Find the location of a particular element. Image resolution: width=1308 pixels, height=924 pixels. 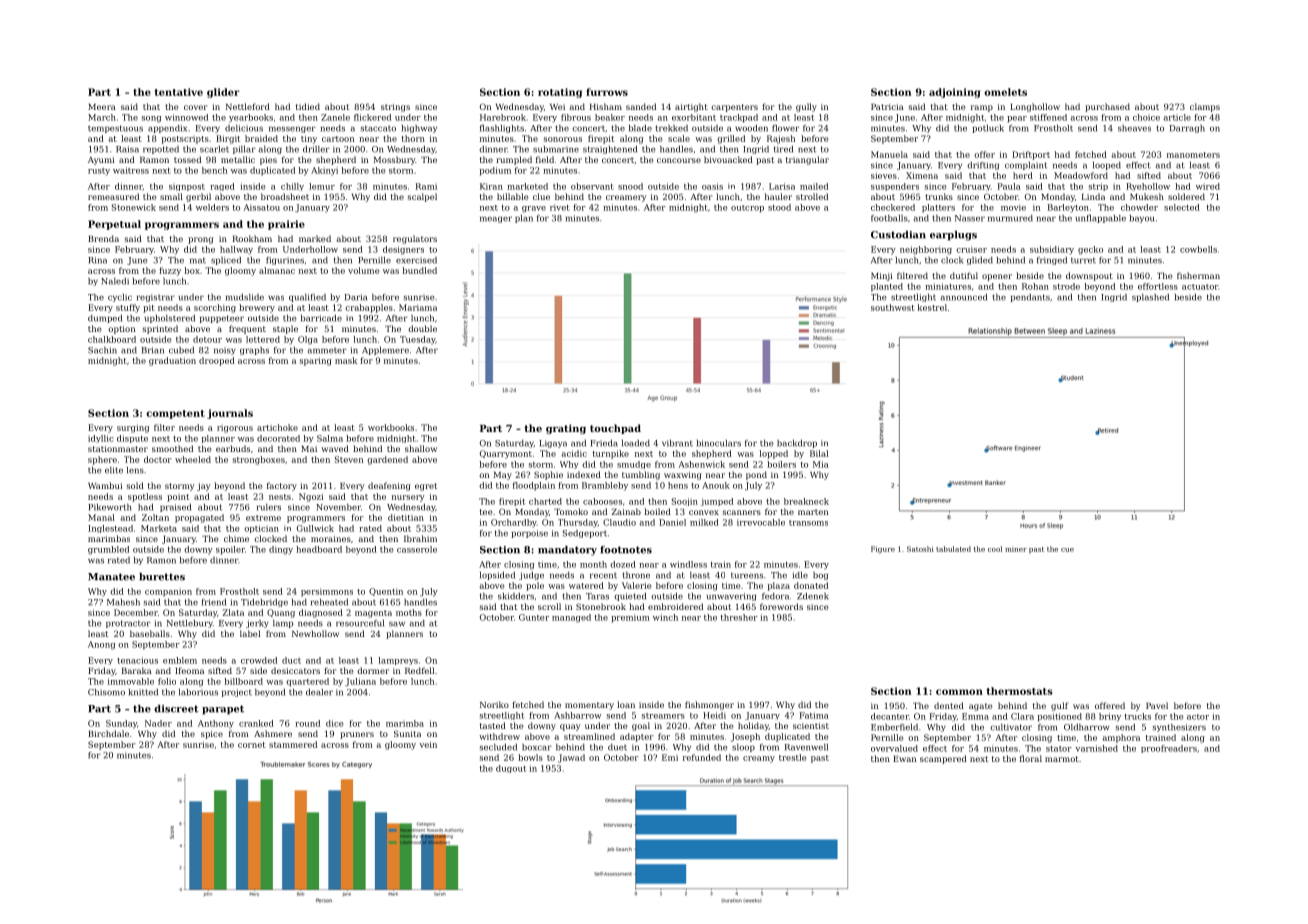

omelets is located at coordinates (1005, 92).
